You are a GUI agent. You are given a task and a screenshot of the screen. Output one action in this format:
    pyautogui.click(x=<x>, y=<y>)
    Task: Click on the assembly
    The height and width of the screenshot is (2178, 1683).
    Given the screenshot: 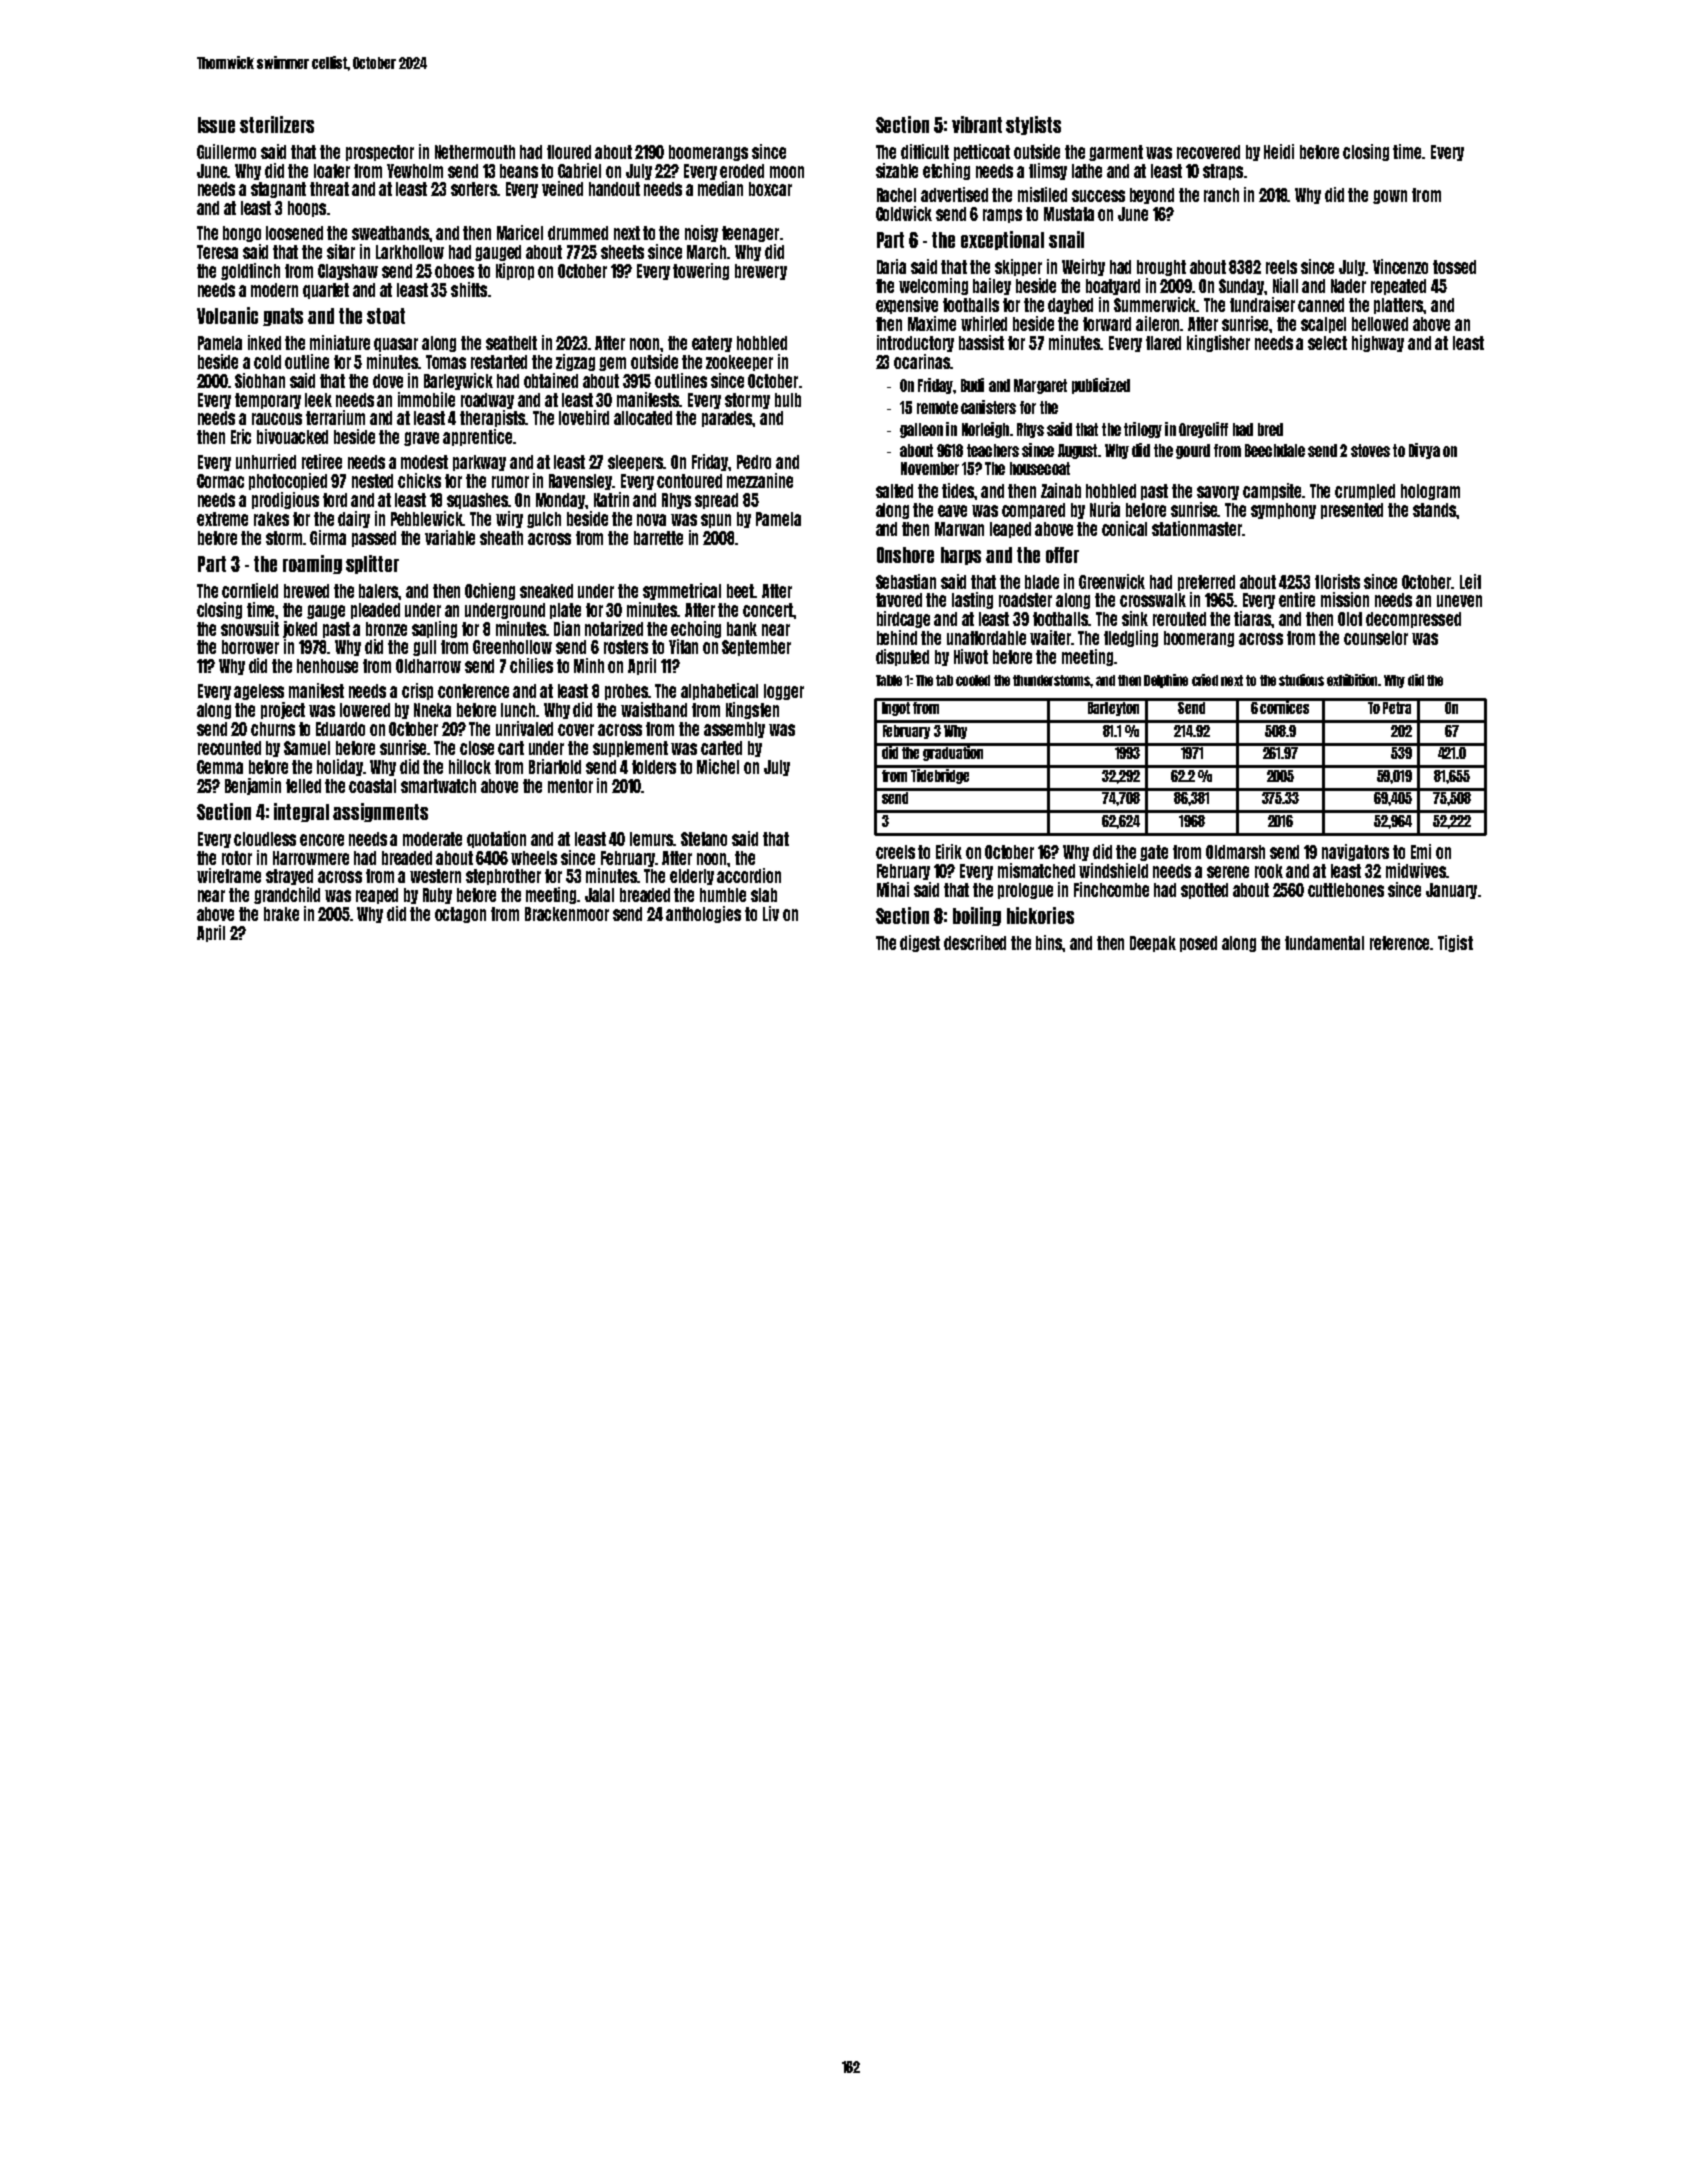 What is the action you would take?
    pyautogui.click(x=734, y=730)
